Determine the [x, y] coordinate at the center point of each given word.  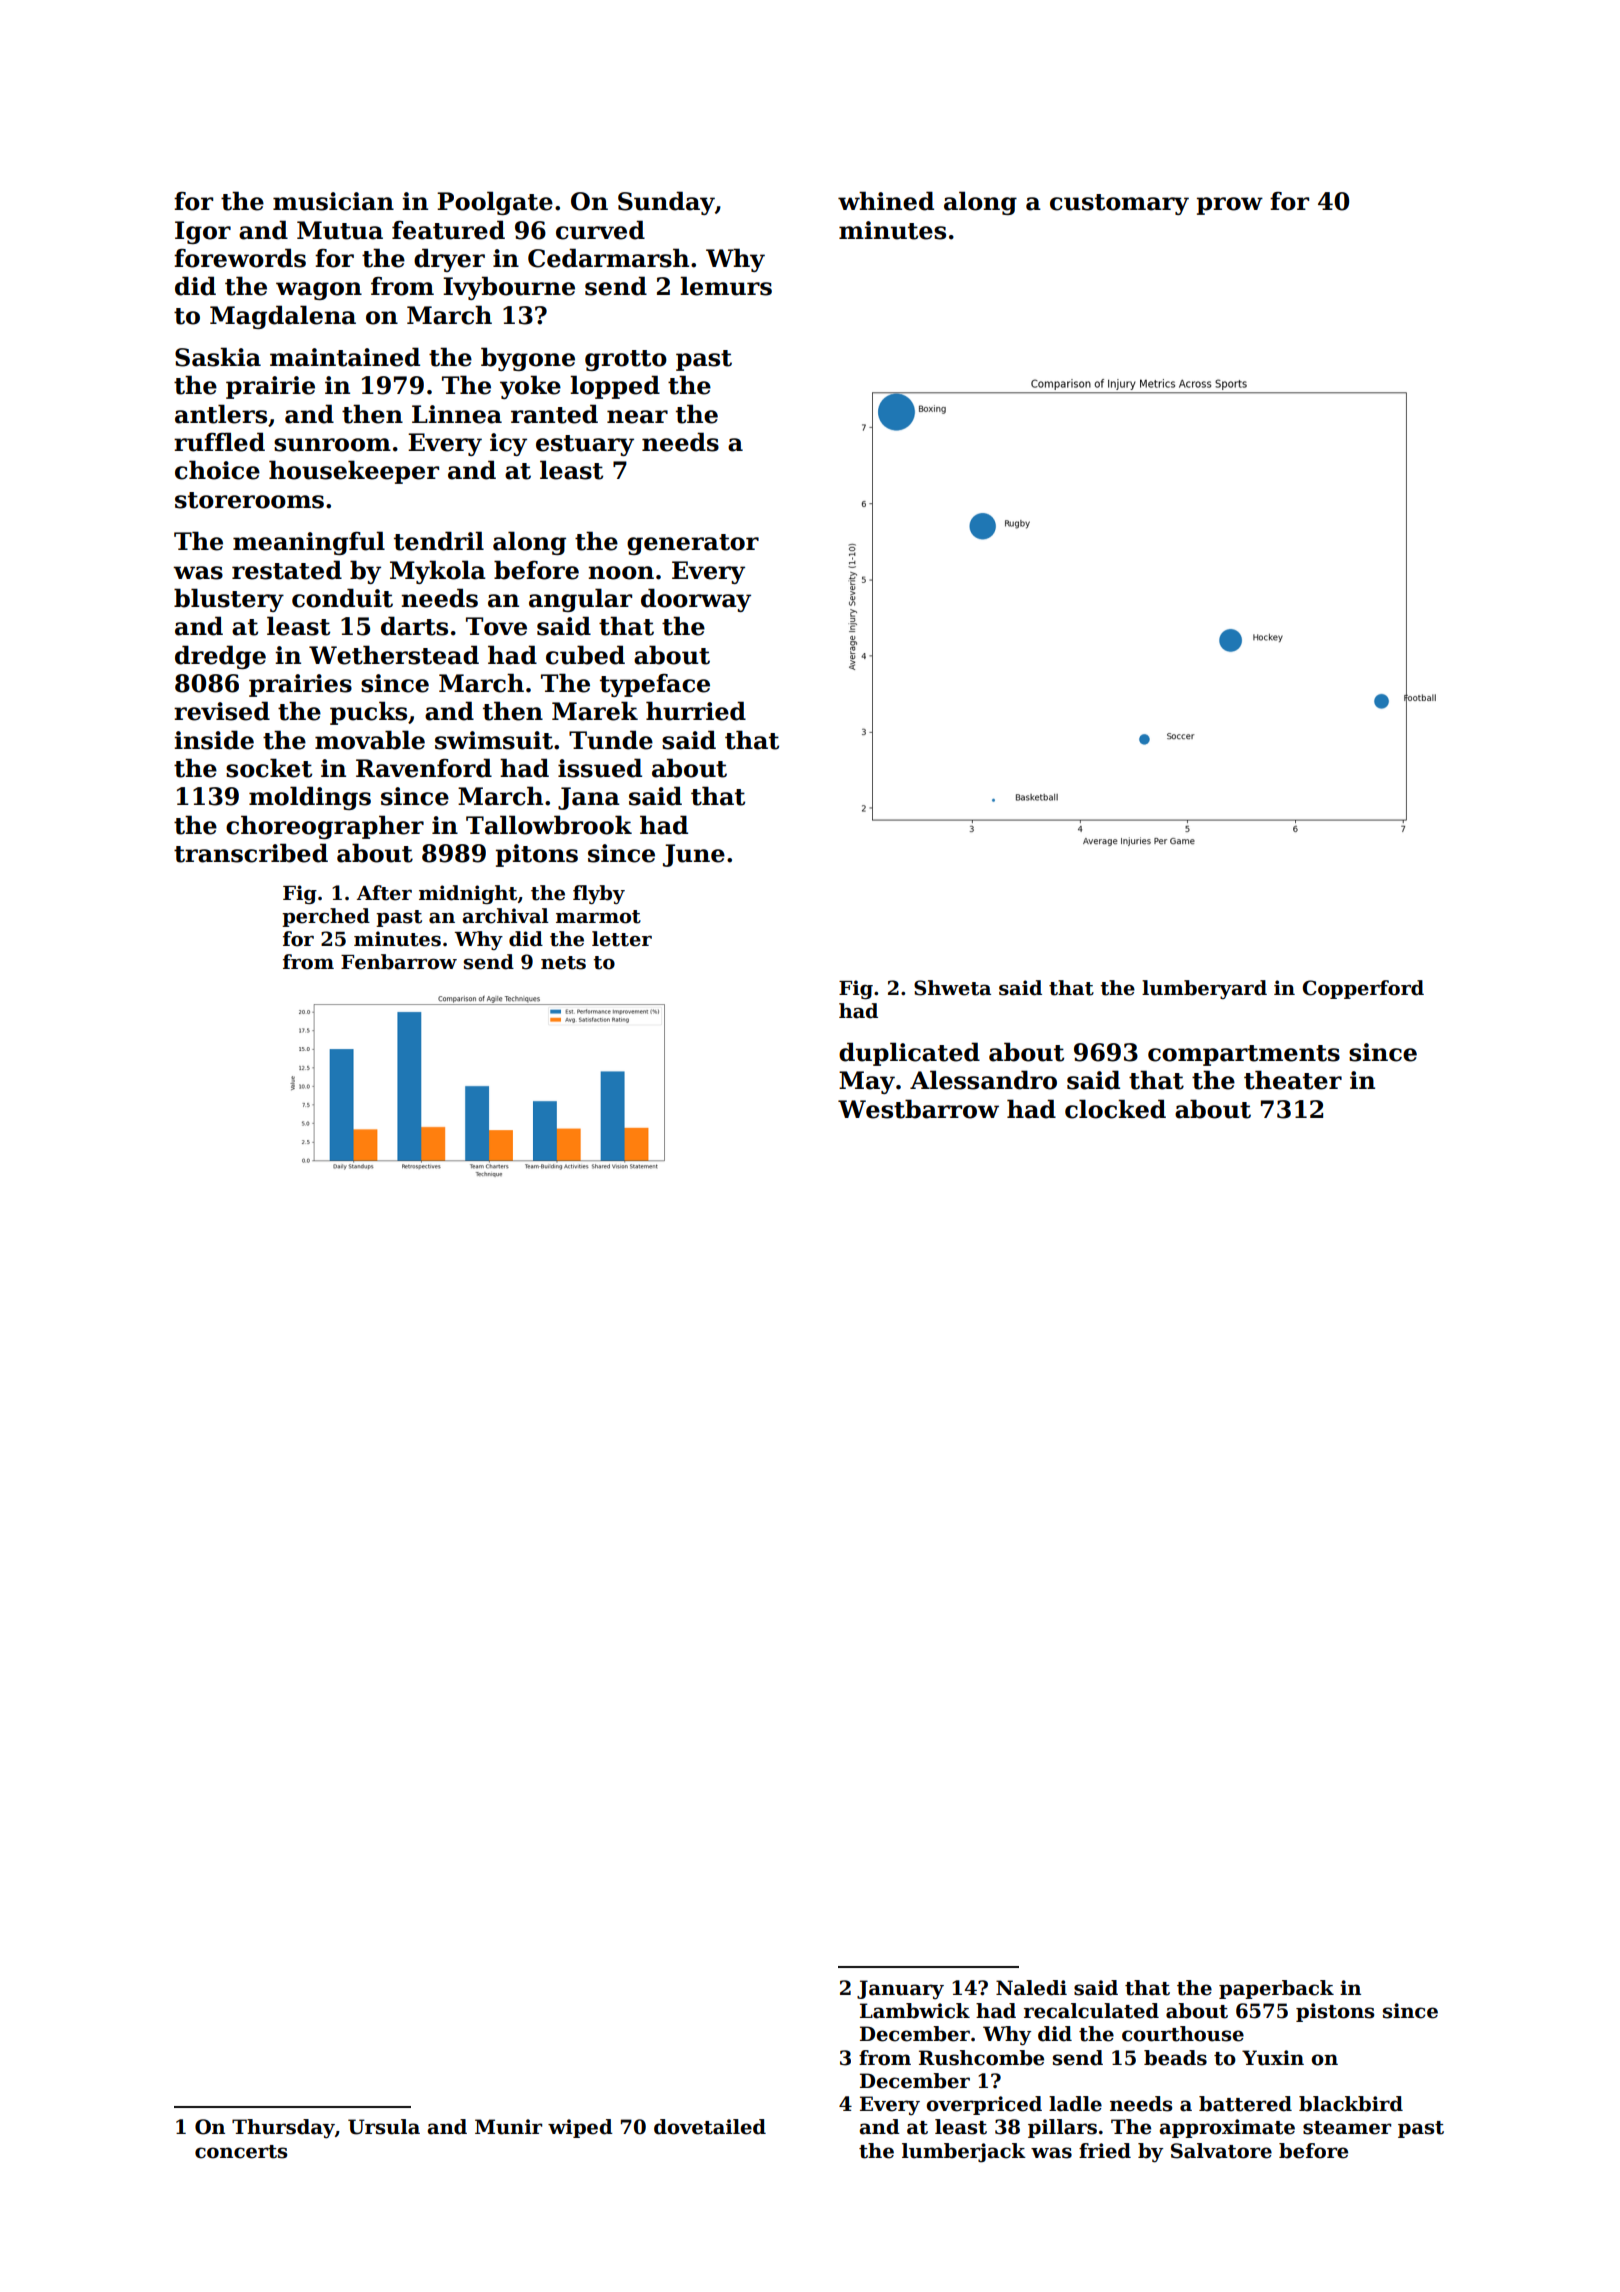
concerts [241, 2152]
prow [1230, 206]
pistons [1335, 2012]
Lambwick [915, 2011]
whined [886, 201]
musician [333, 201]
